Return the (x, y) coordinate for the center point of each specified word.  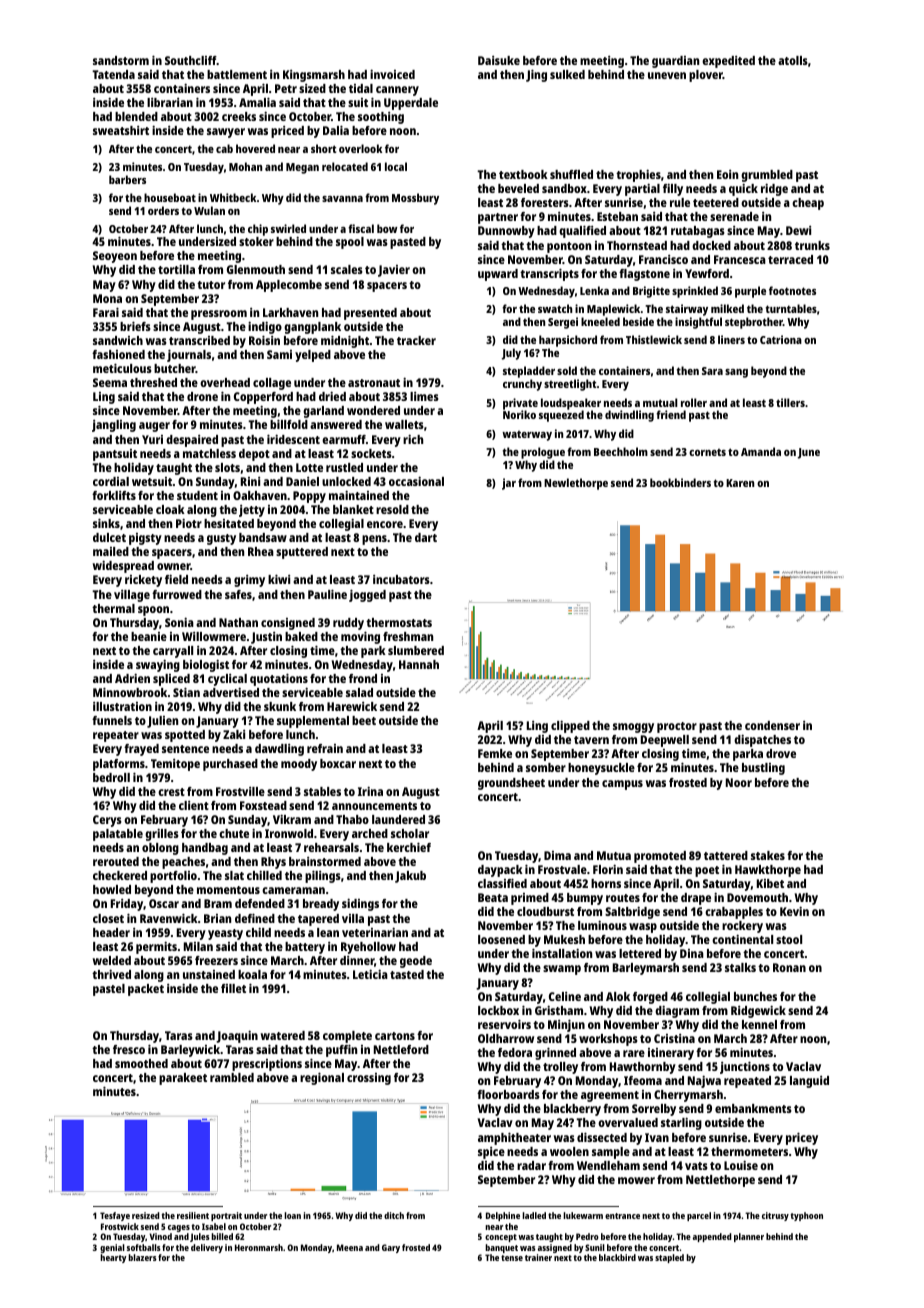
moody (299, 765)
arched (370, 833)
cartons (395, 1036)
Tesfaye (115, 1216)
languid (809, 1082)
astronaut (374, 383)
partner (498, 218)
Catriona (781, 339)
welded (112, 960)
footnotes (792, 290)
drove (781, 753)
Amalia (257, 102)
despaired (192, 441)
